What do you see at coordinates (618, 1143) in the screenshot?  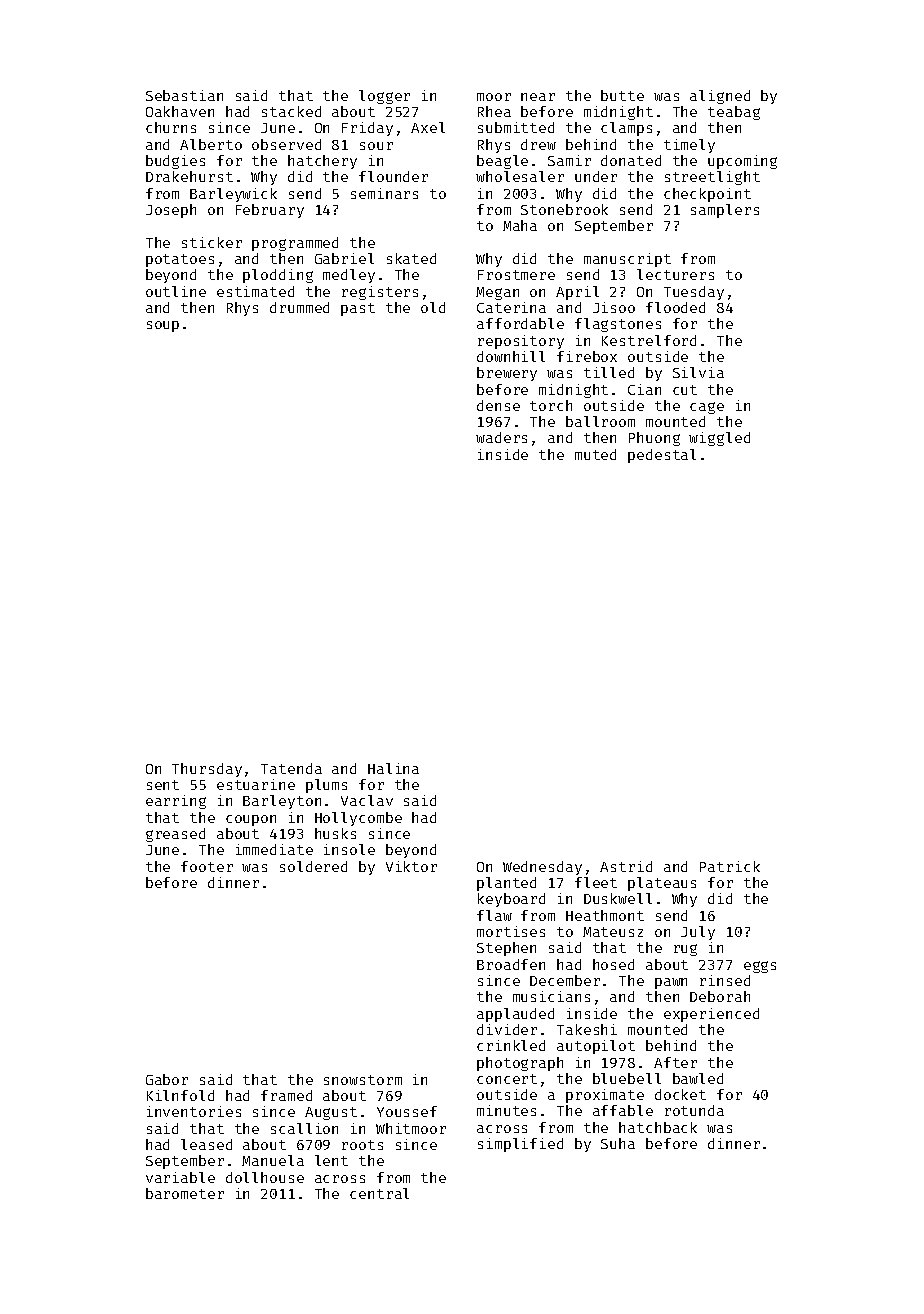 I see `Suha` at bounding box center [618, 1143].
